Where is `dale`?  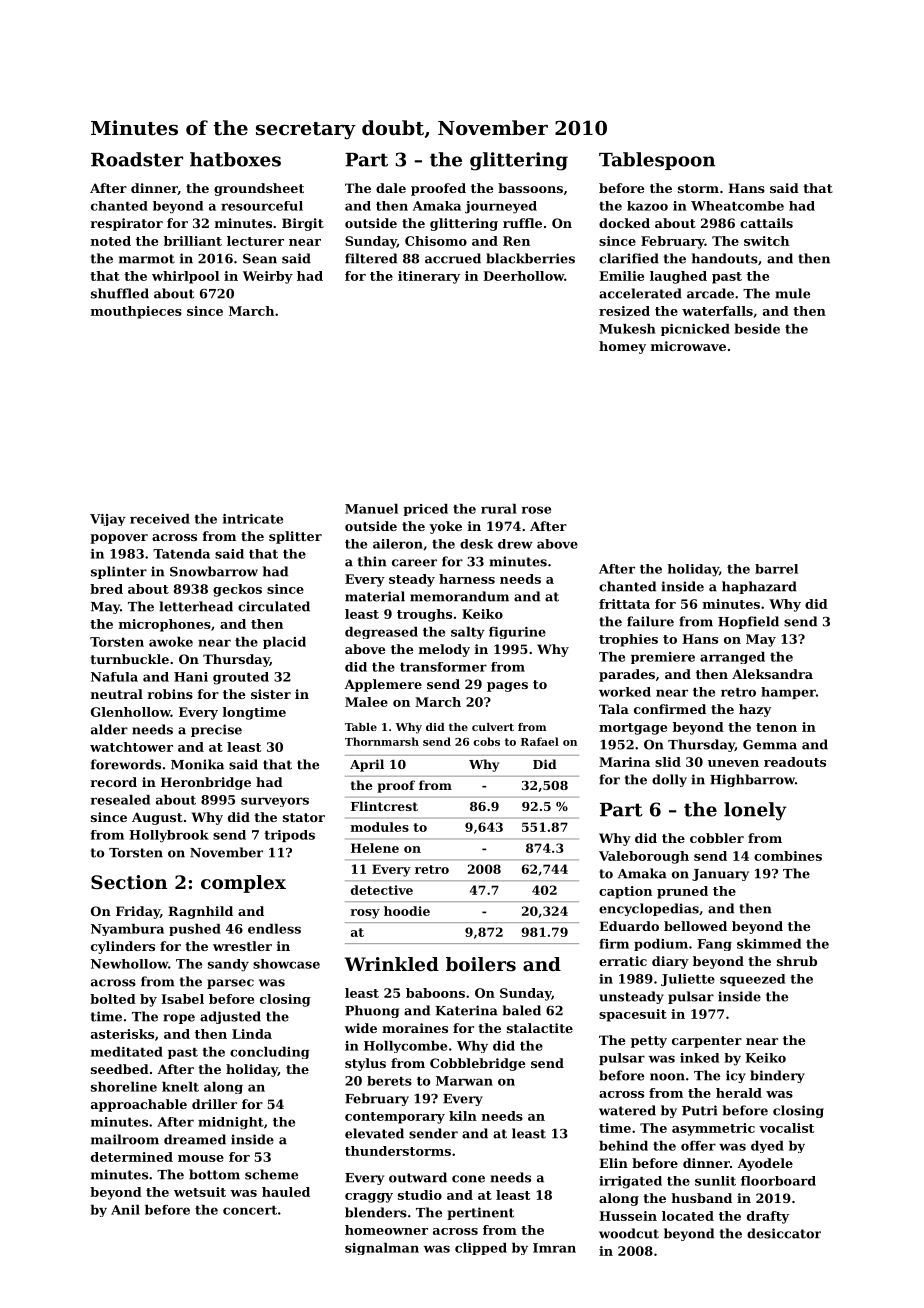
dale is located at coordinates (391, 188).
